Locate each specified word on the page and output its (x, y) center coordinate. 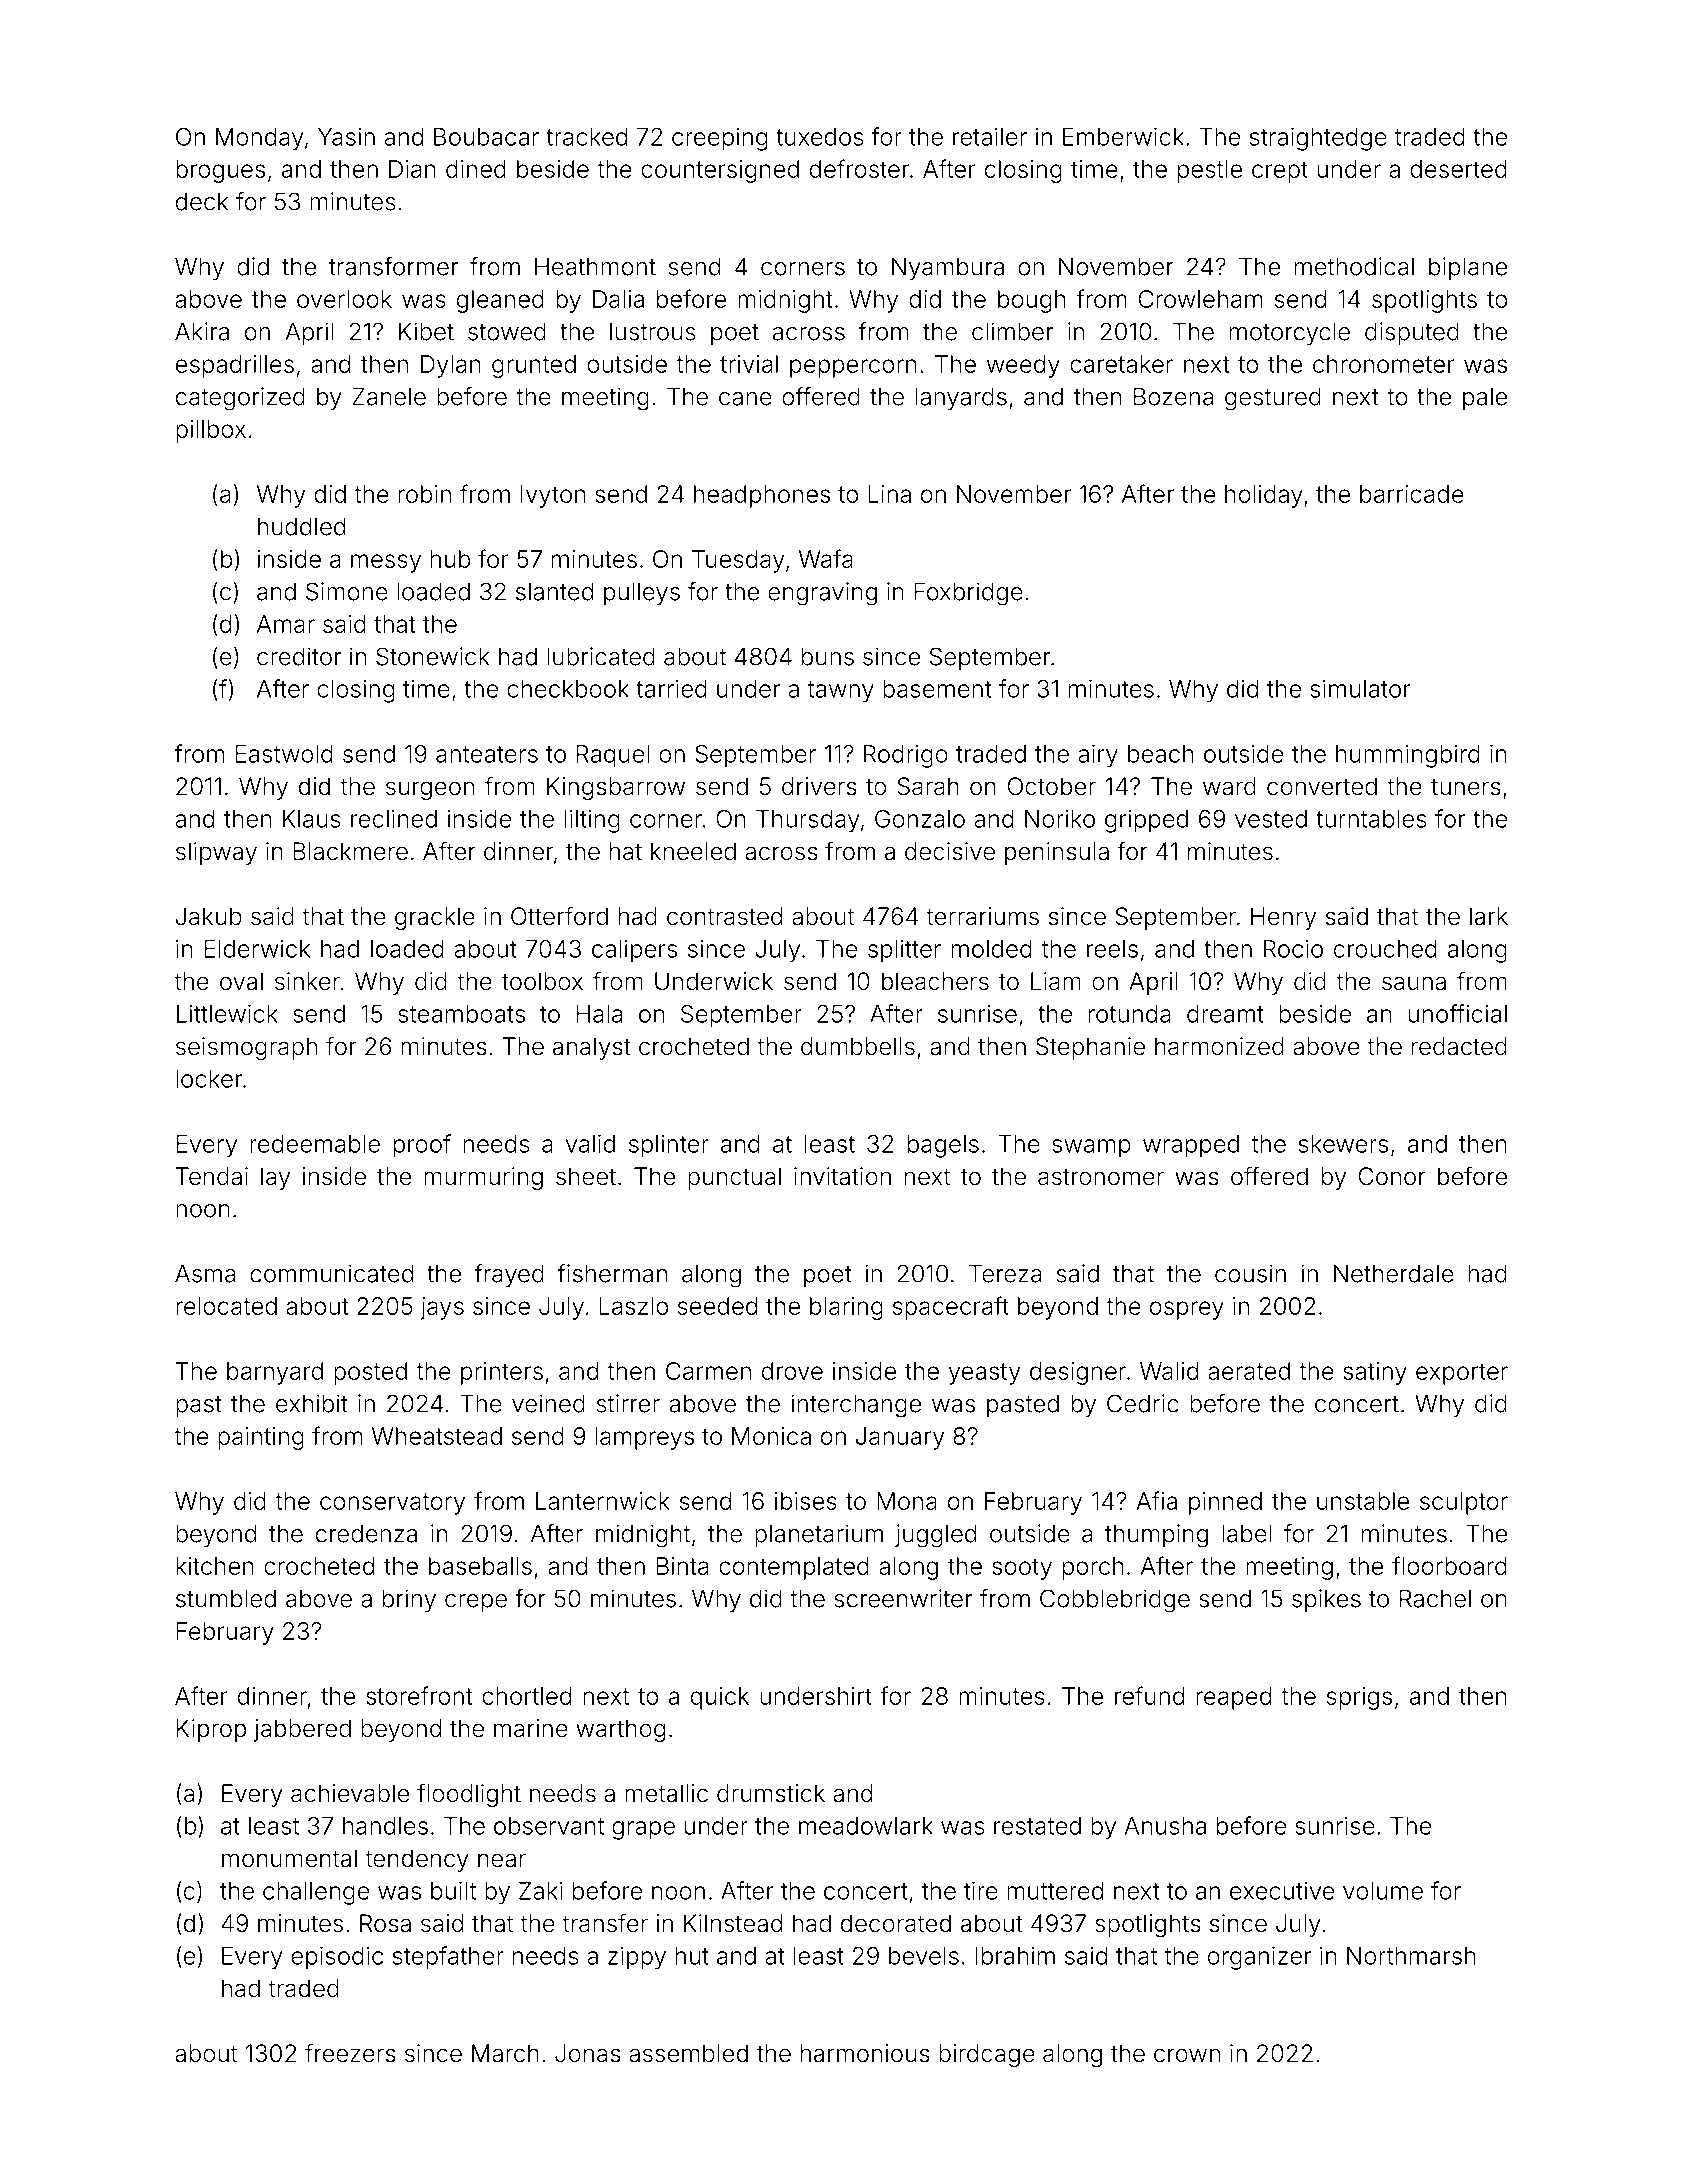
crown (1187, 2055)
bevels (924, 1956)
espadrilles (235, 366)
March (505, 2053)
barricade (1412, 494)
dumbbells (858, 1046)
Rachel (1435, 1598)
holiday (1264, 496)
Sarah (928, 786)
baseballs (480, 1566)
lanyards (961, 398)
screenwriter (903, 1598)
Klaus (312, 819)
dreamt (1225, 1014)
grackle (435, 918)
